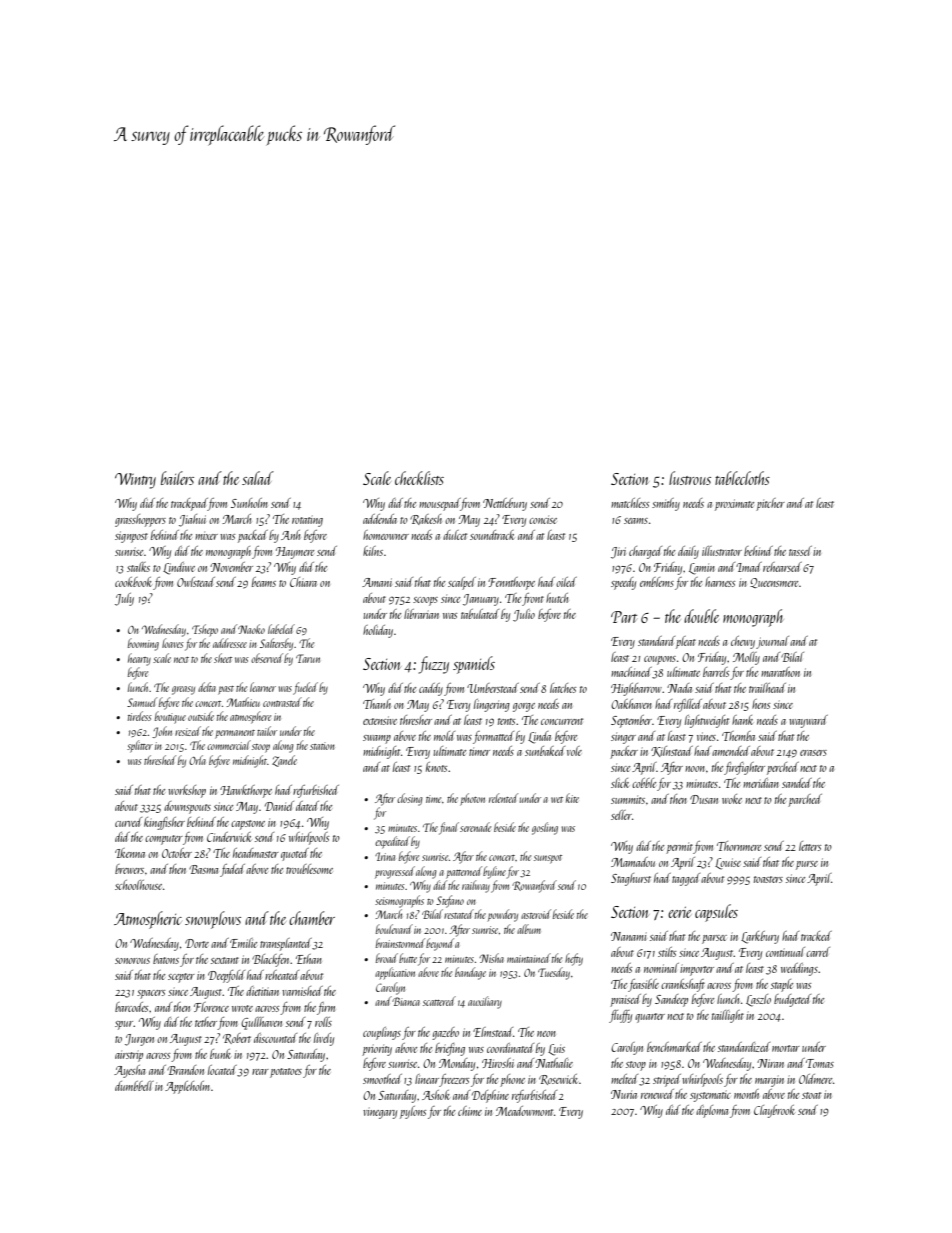  What do you see at coordinates (164, 823) in the screenshot?
I see `kingfisher` at bounding box center [164, 823].
